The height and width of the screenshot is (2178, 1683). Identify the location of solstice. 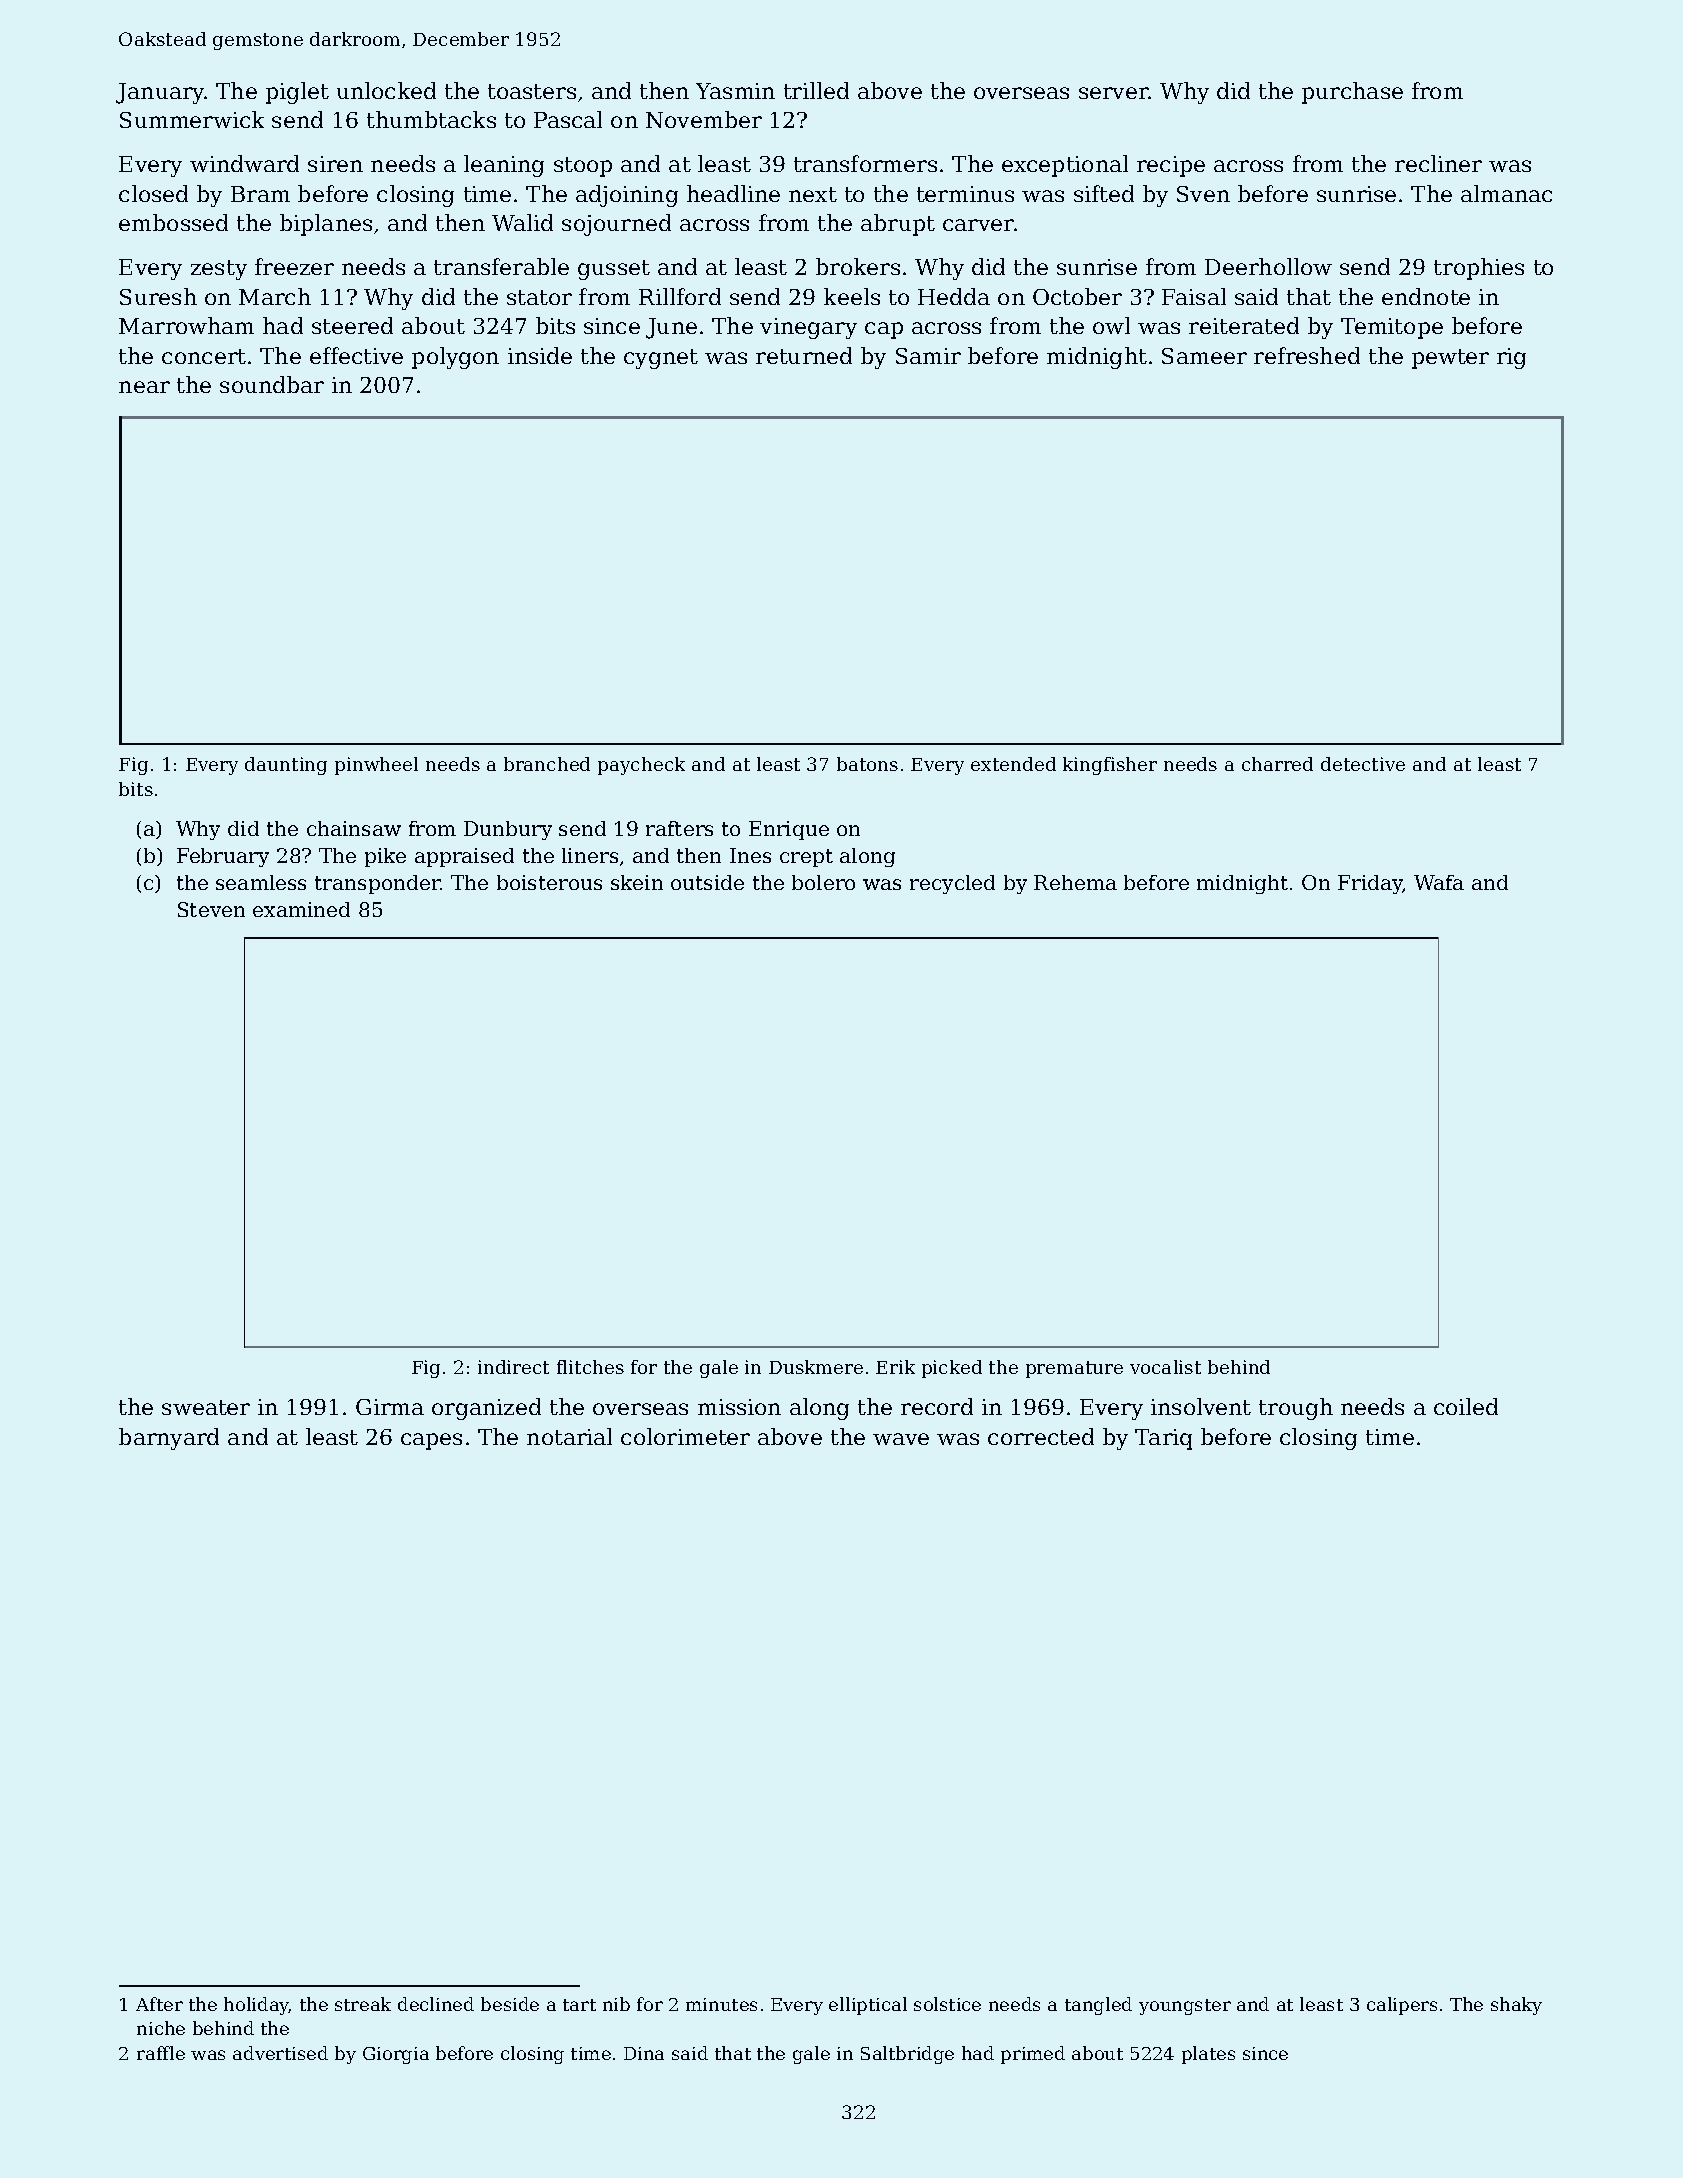
(947, 2004).
